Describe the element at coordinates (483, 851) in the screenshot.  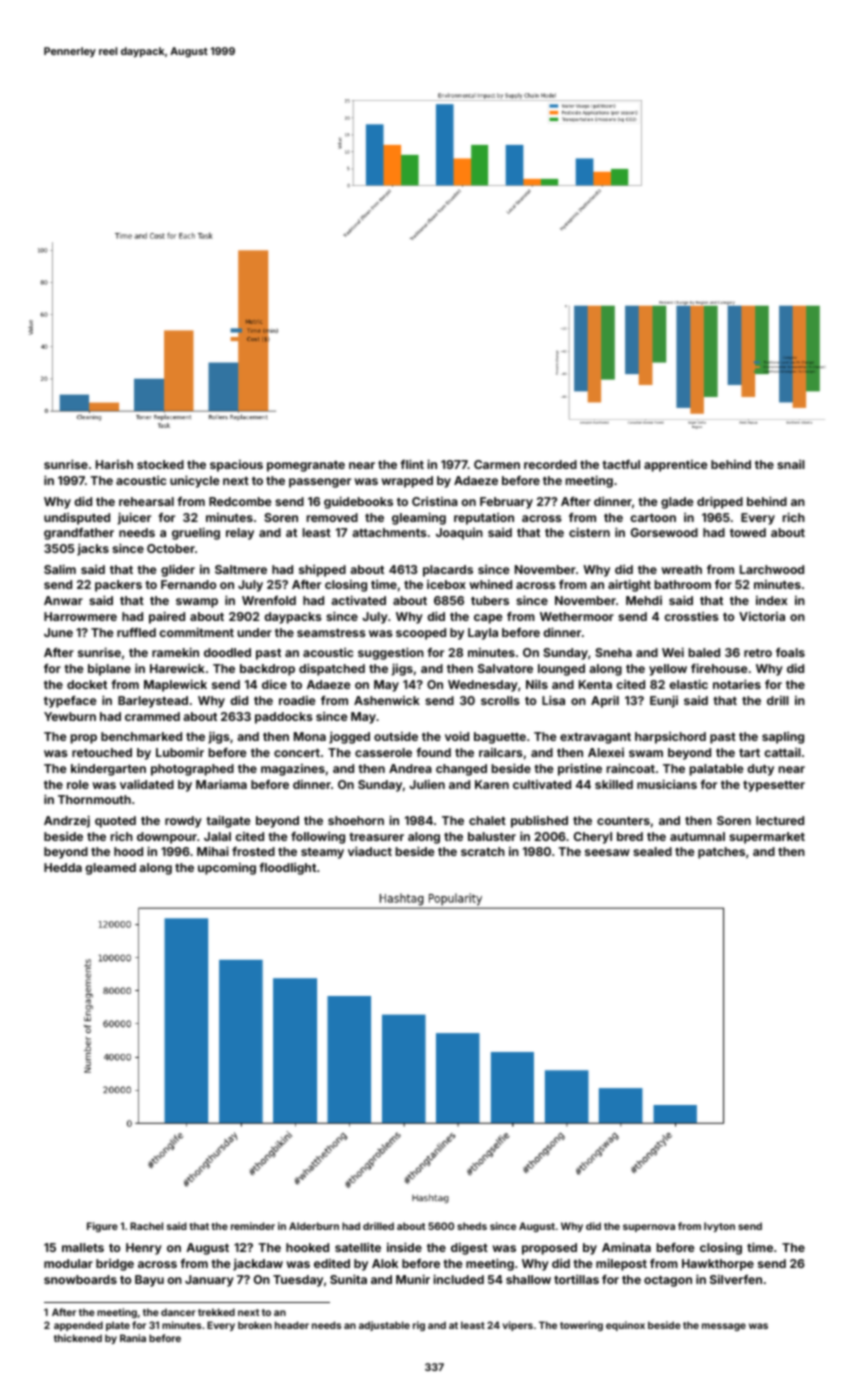
I see `scratch` at that location.
